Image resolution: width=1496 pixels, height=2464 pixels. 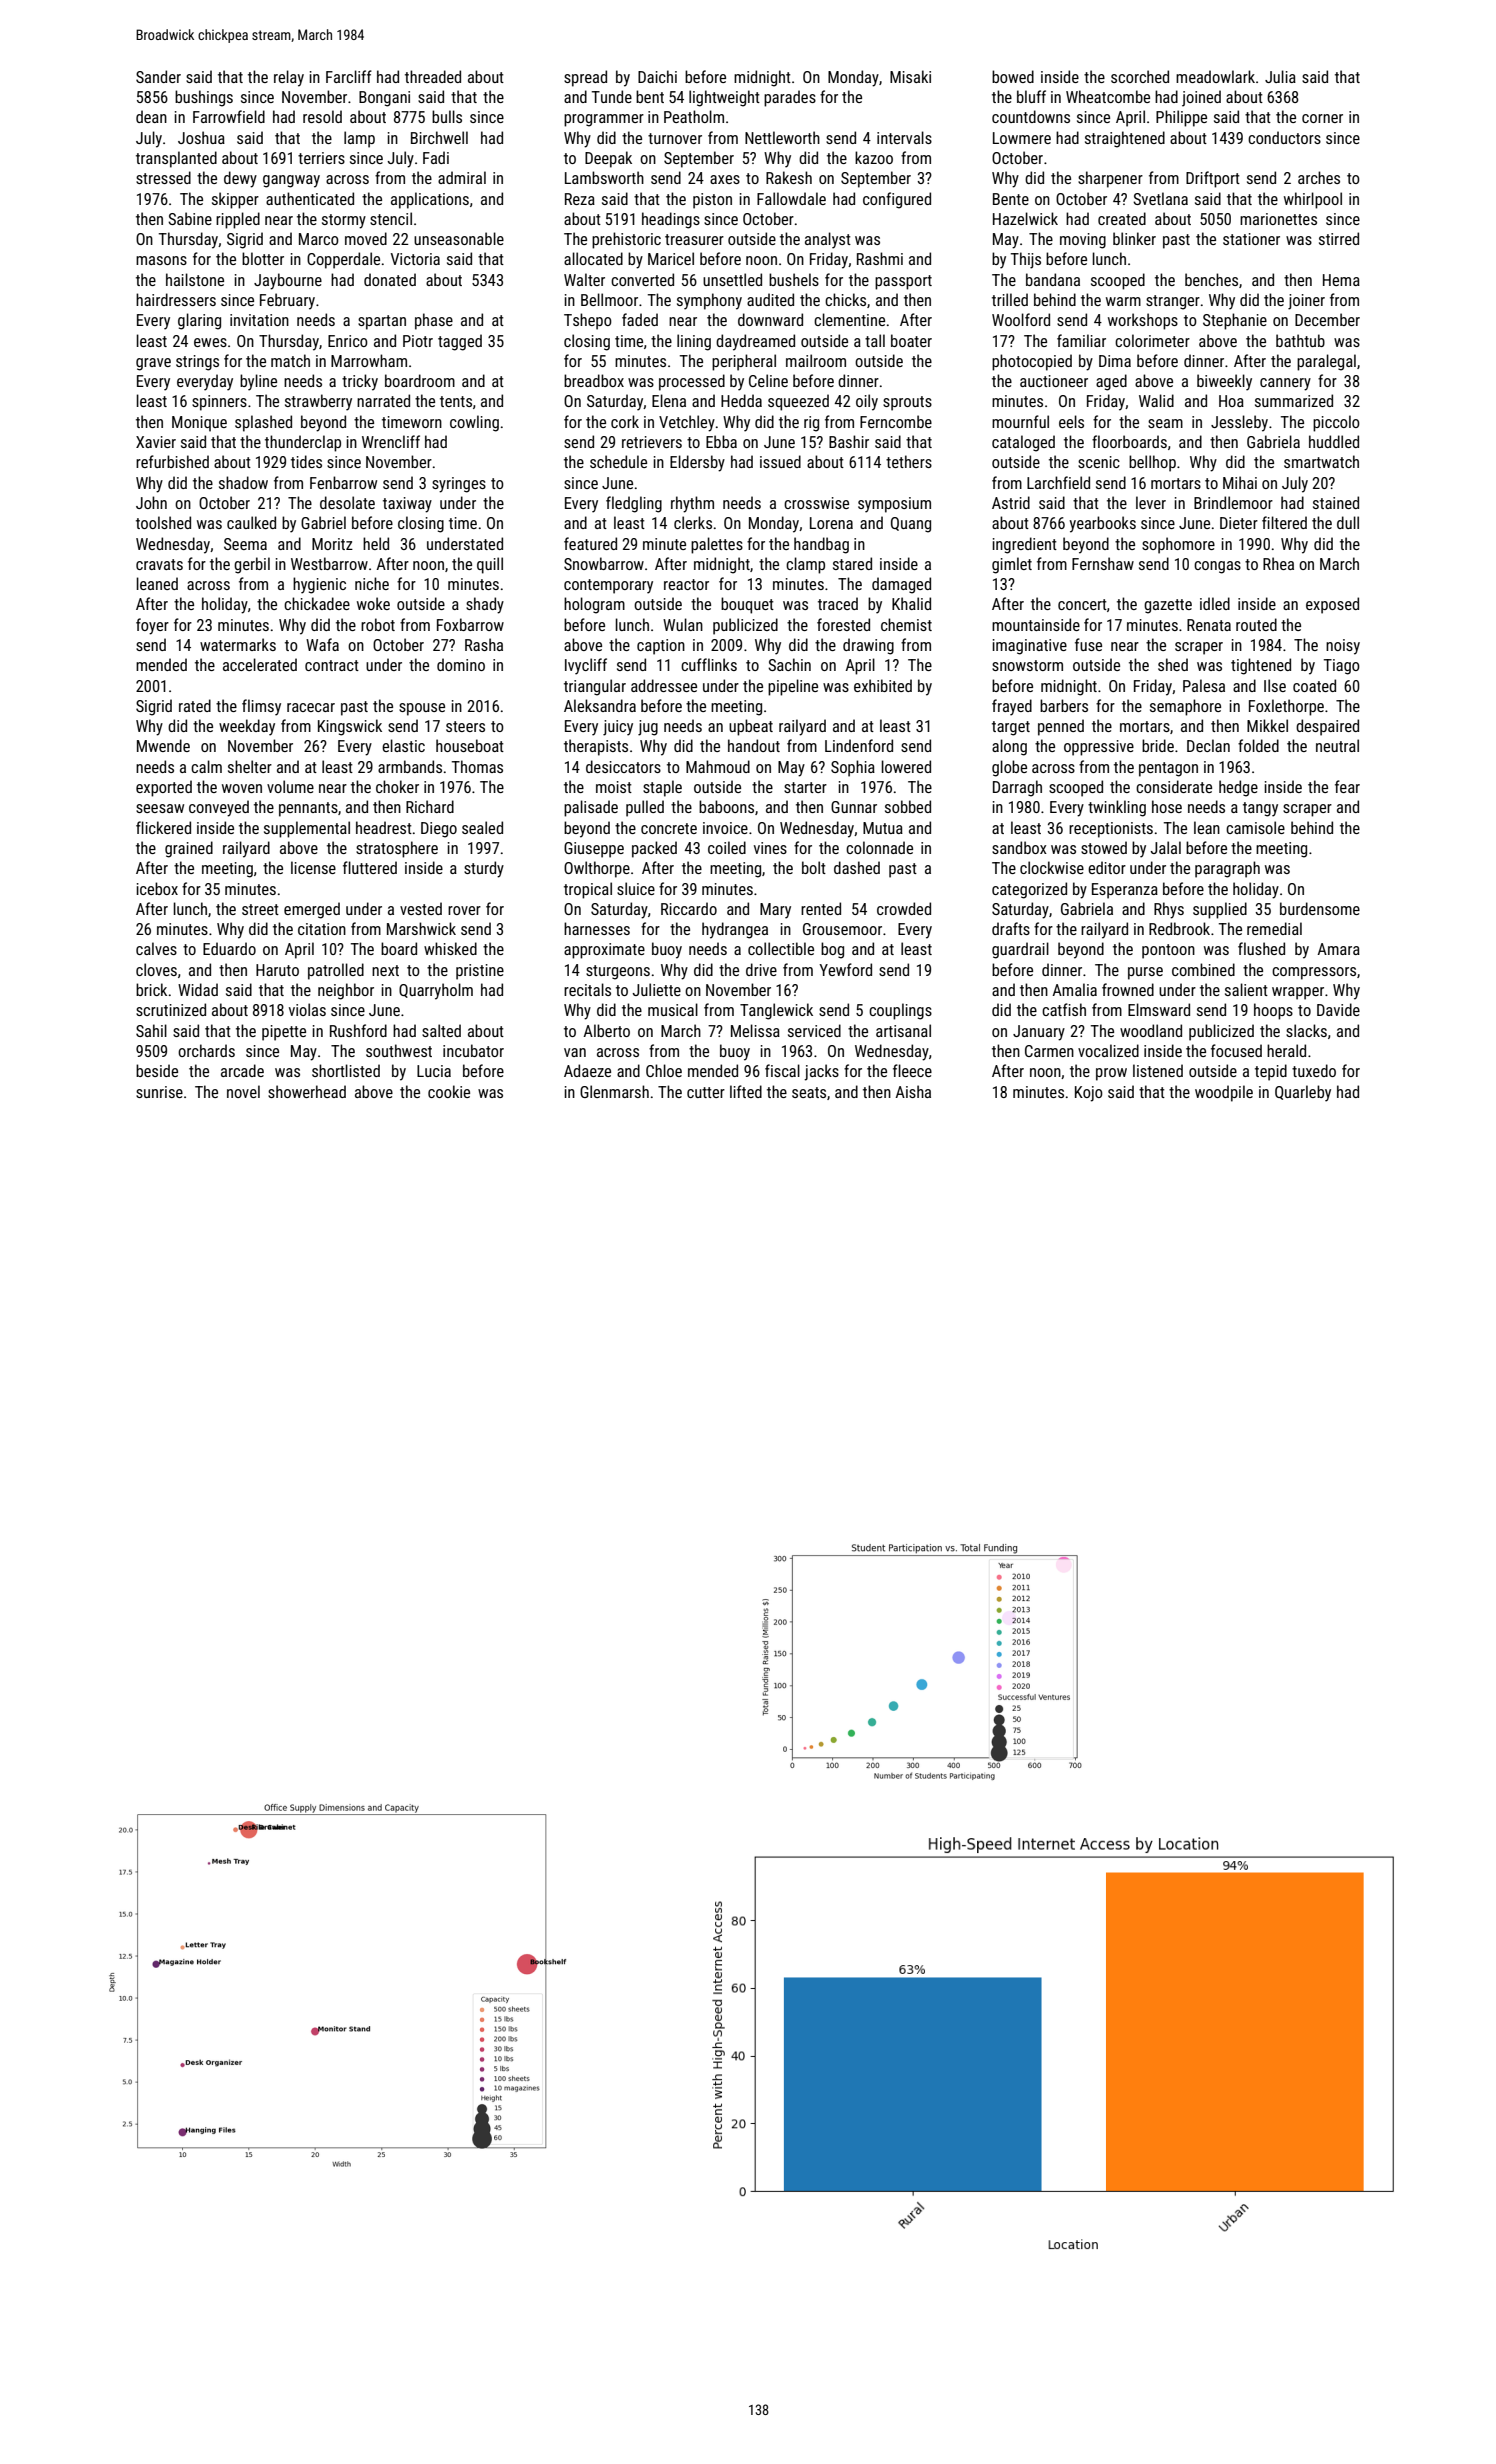 I want to click on Misaki, so click(x=910, y=76).
